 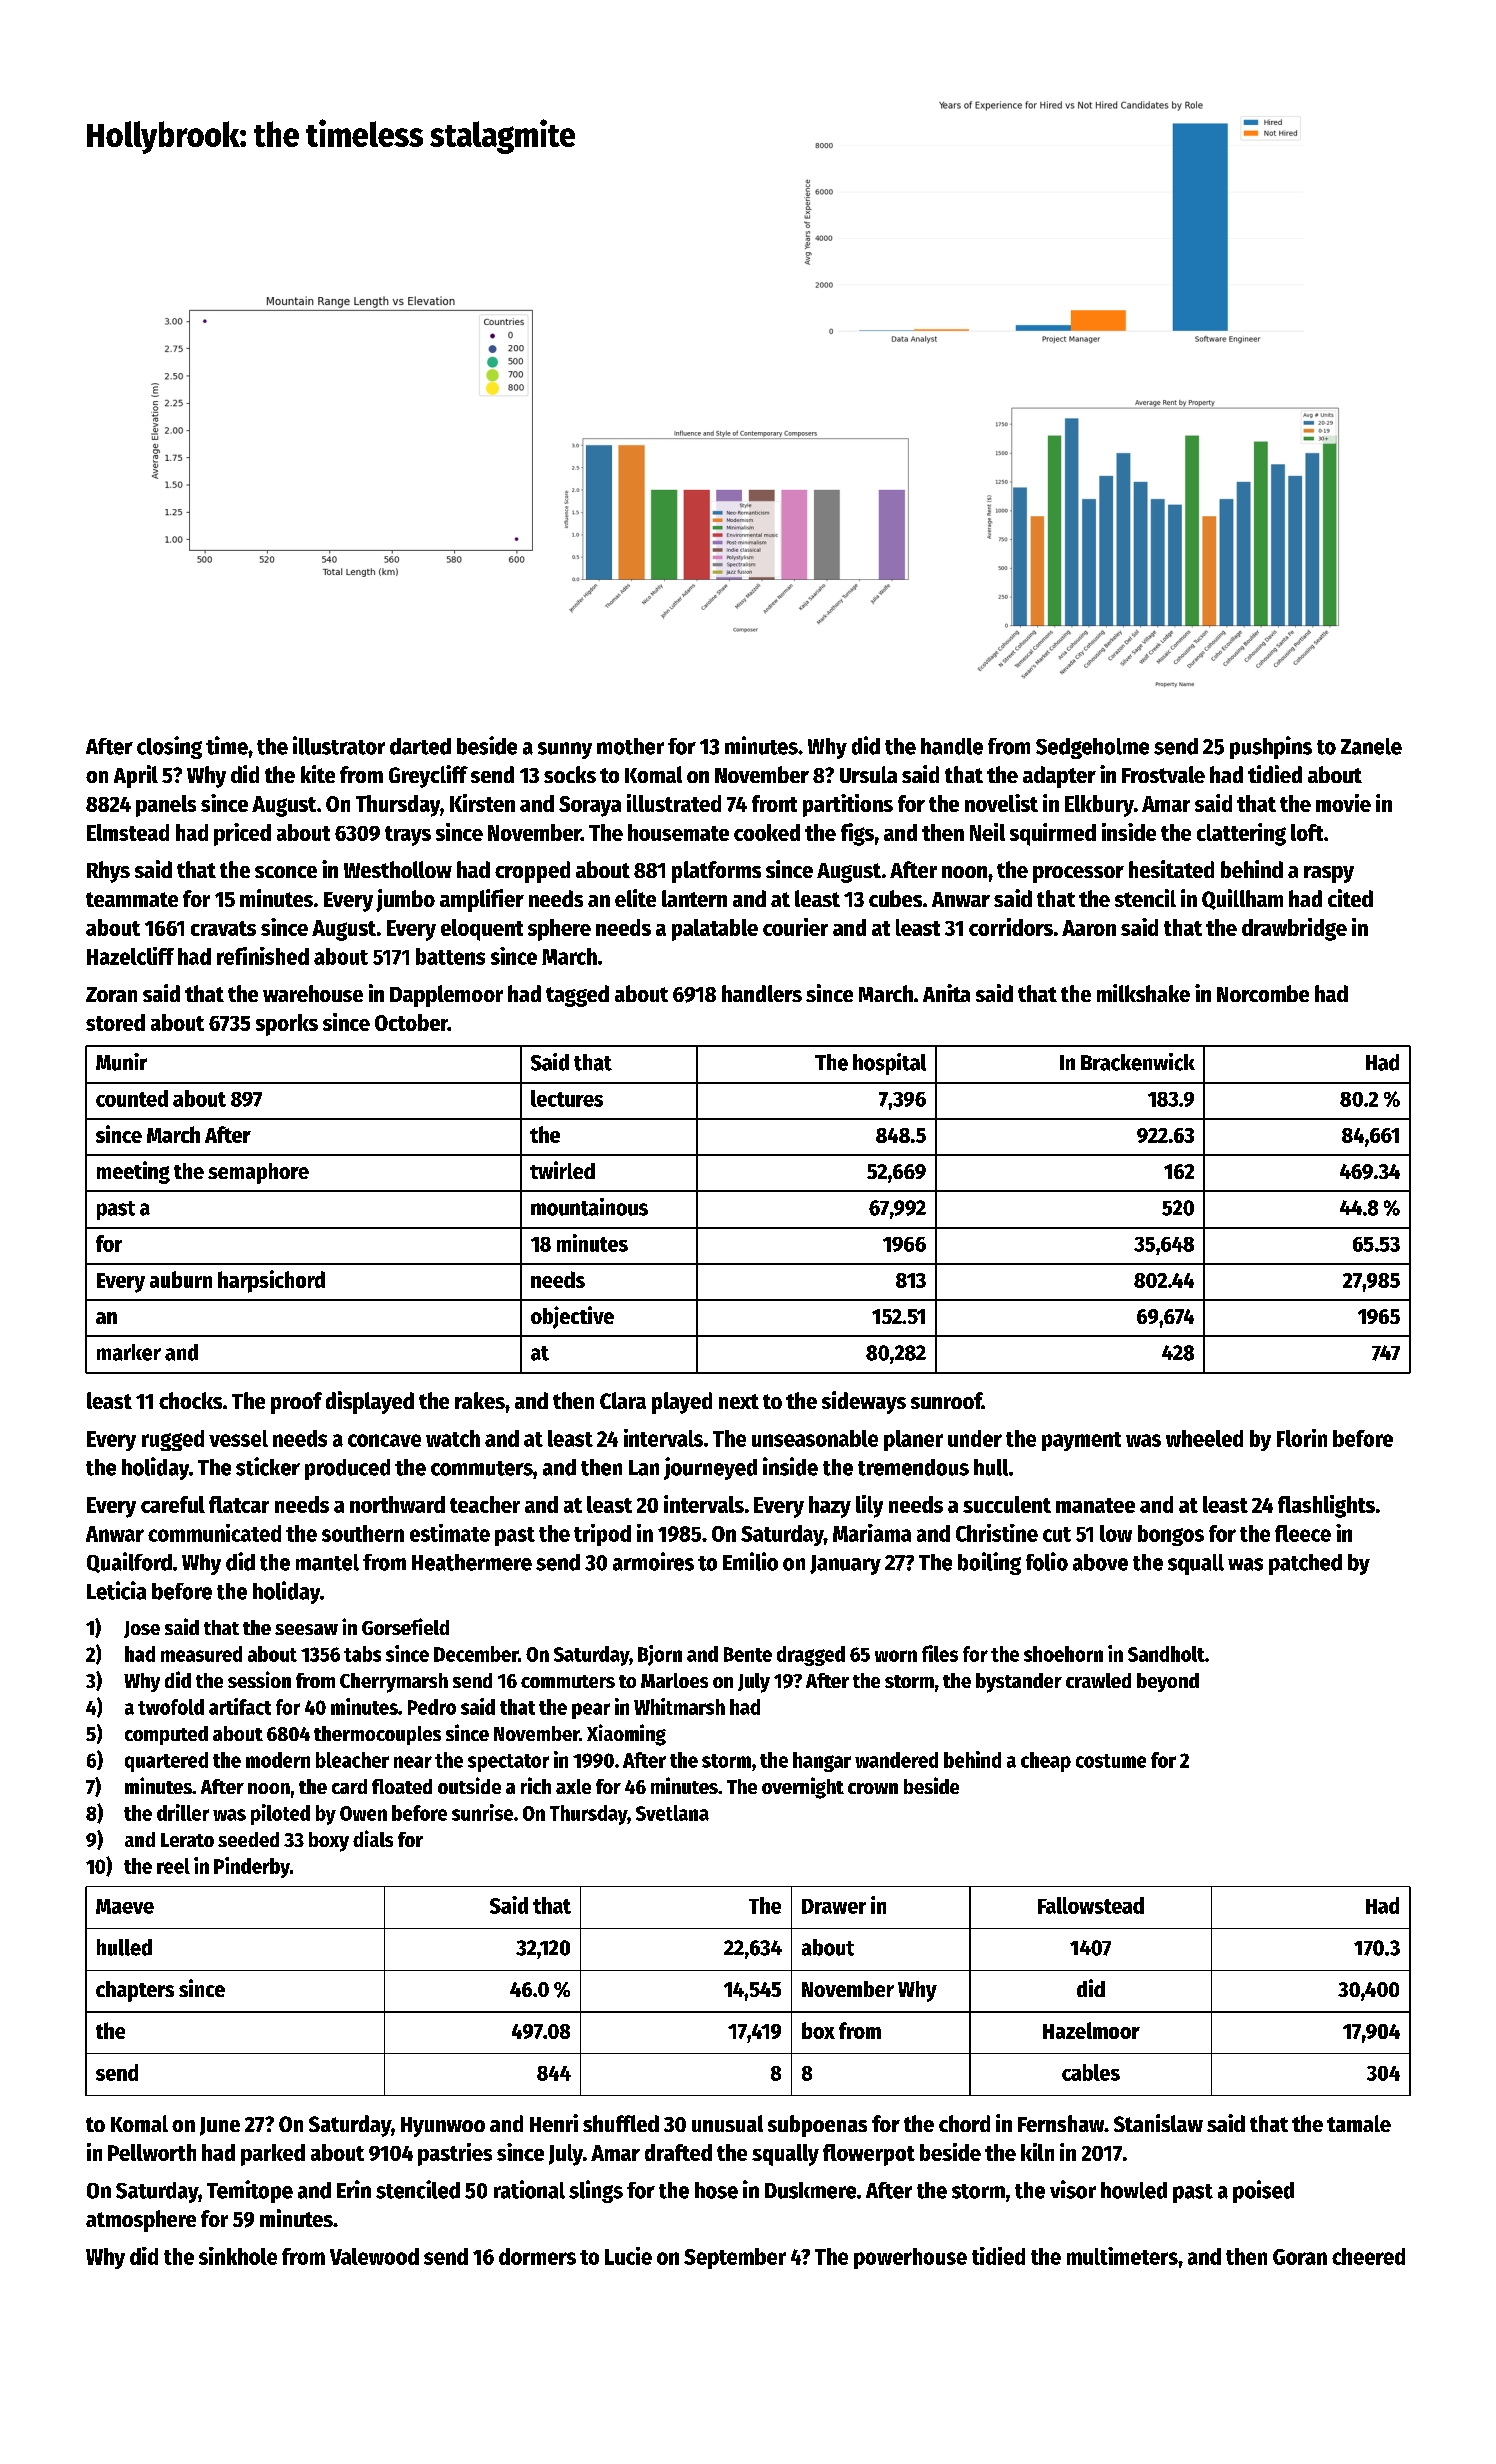 What do you see at coordinates (480, 1400) in the page?
I see `rakes` at bounding box center [480, 1400].
